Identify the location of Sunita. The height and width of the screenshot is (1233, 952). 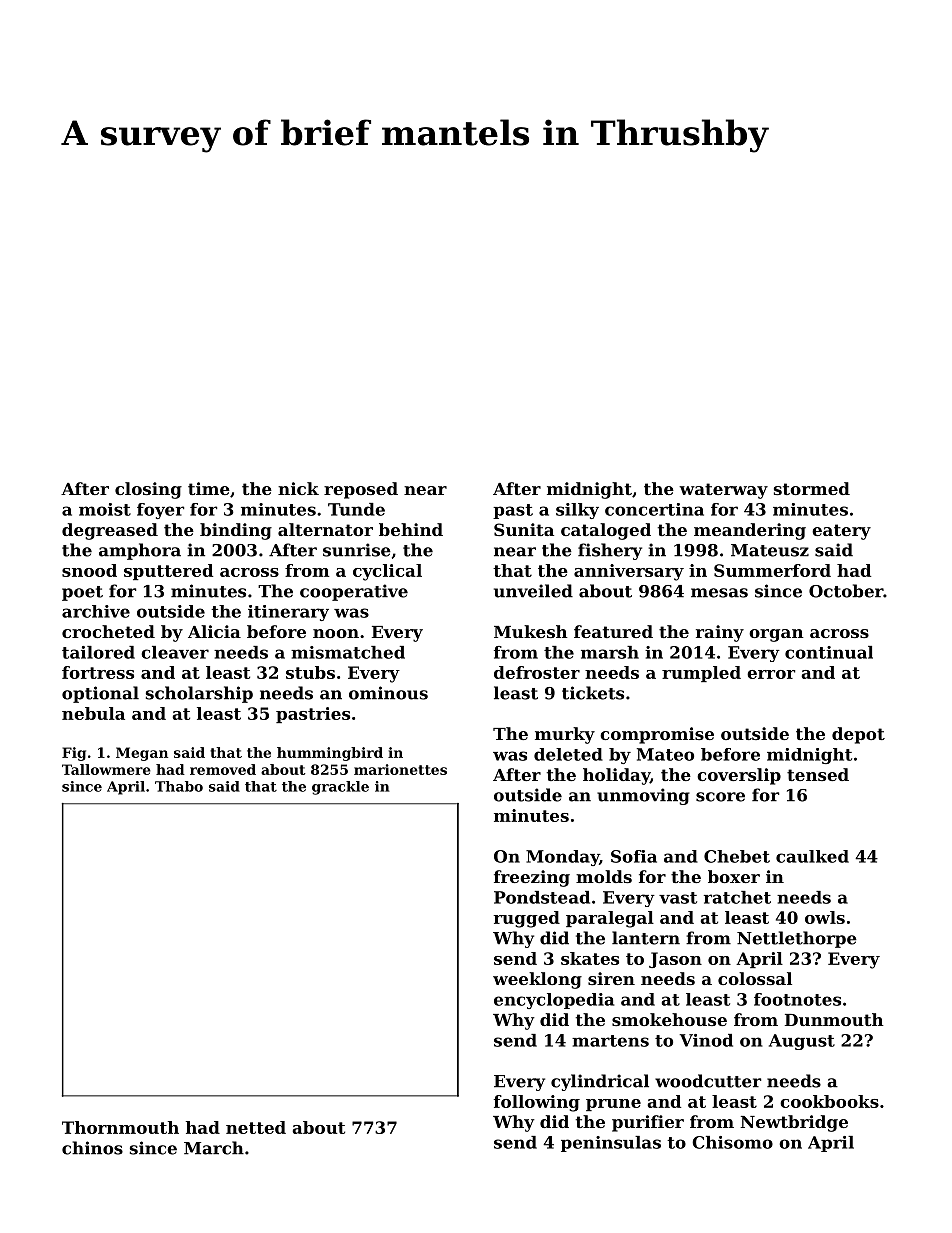
(524, 529).
